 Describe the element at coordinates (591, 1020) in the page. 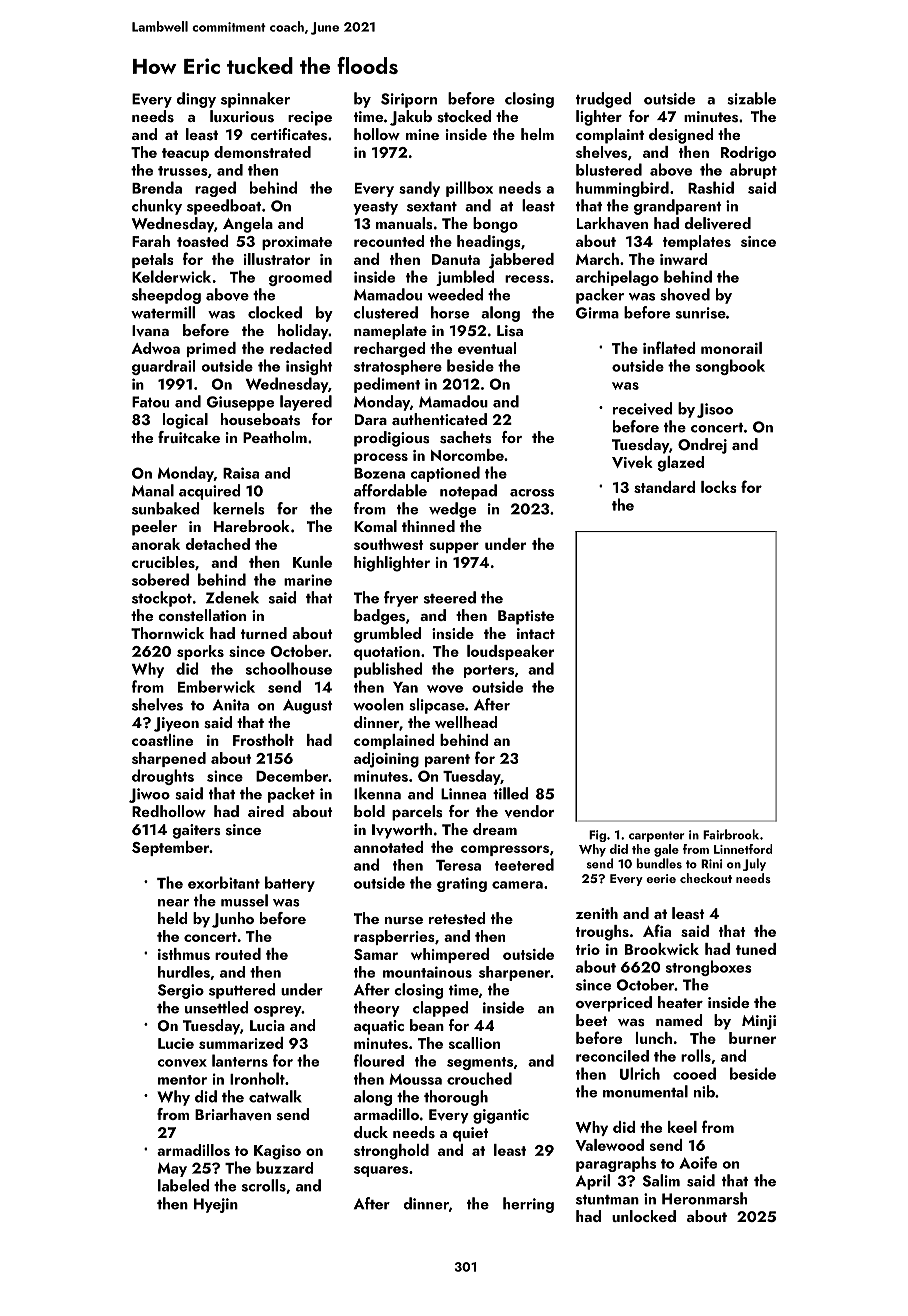

I see `beet` at that location.
